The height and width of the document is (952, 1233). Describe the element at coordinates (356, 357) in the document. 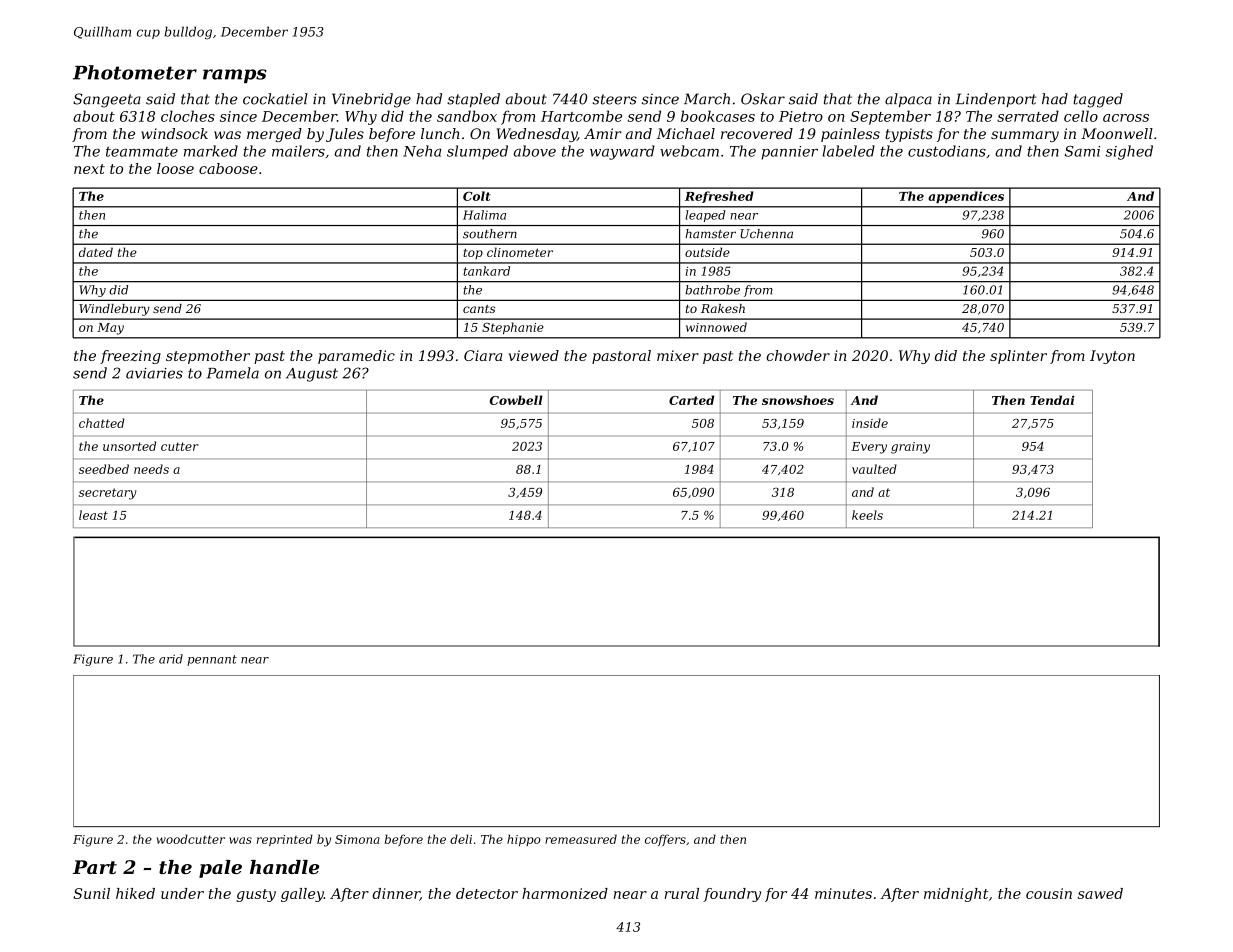

I see `paramedic` at that location.
